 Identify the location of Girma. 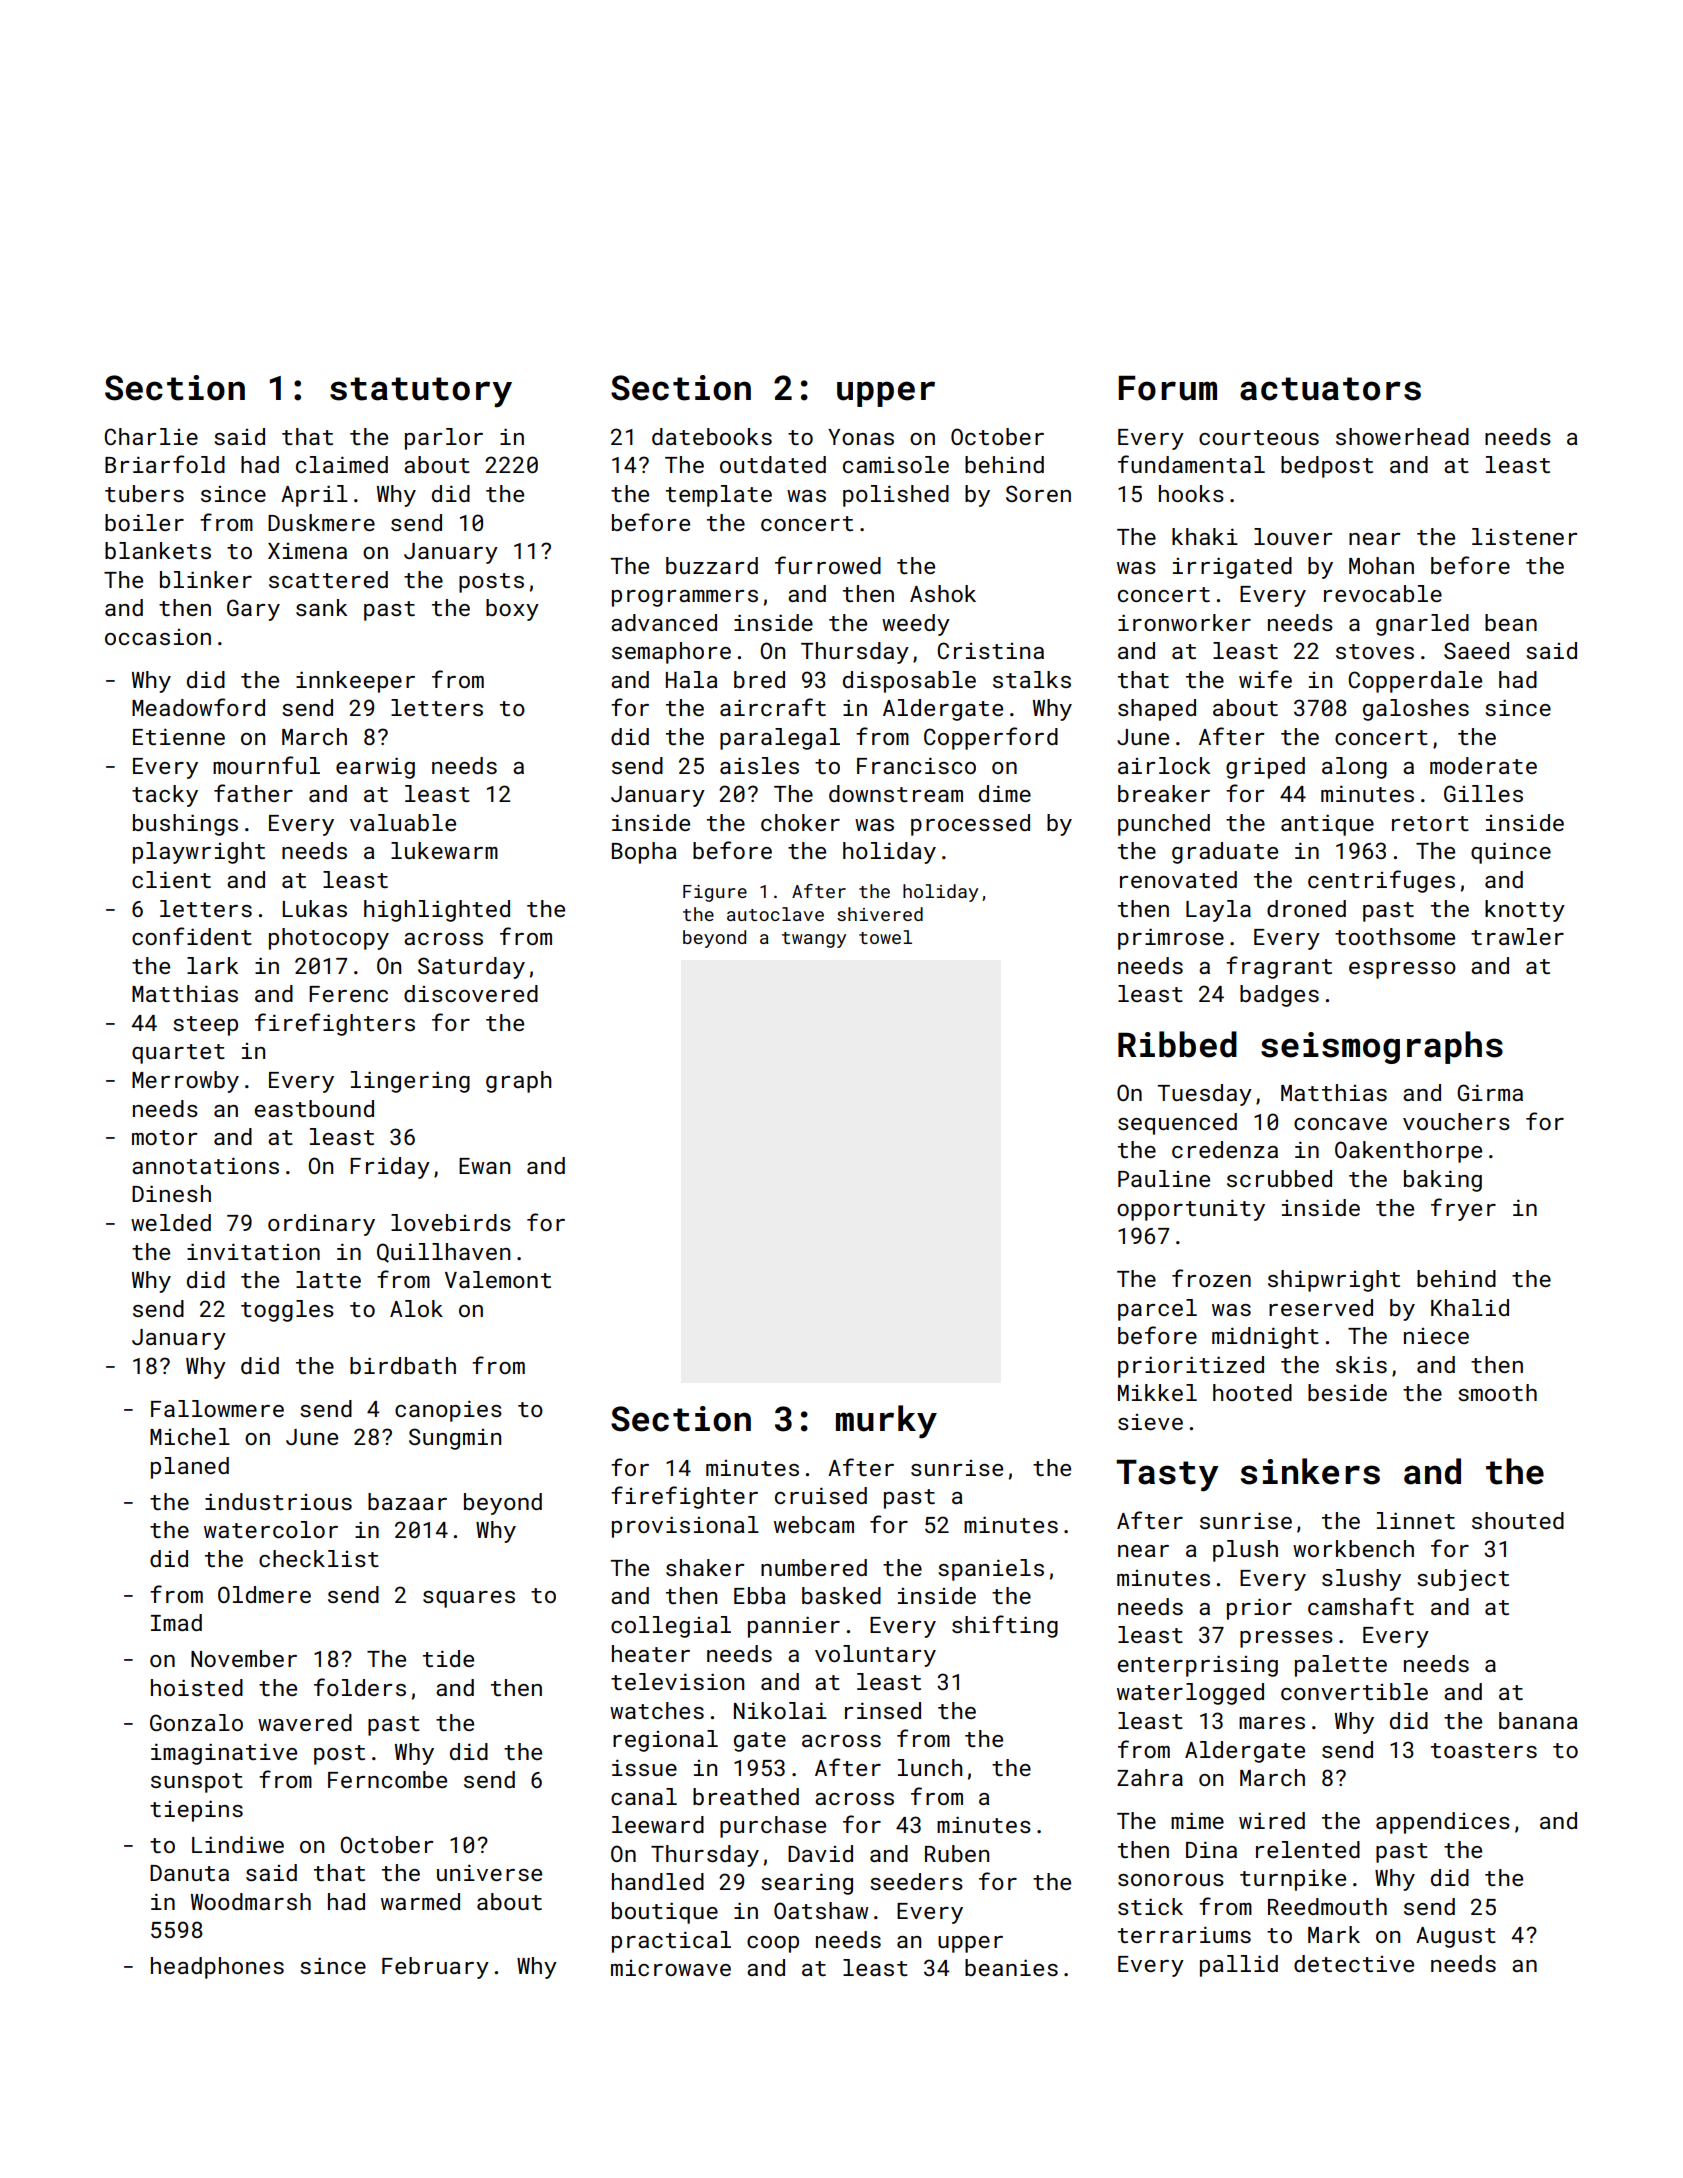
(1490, 1092).
